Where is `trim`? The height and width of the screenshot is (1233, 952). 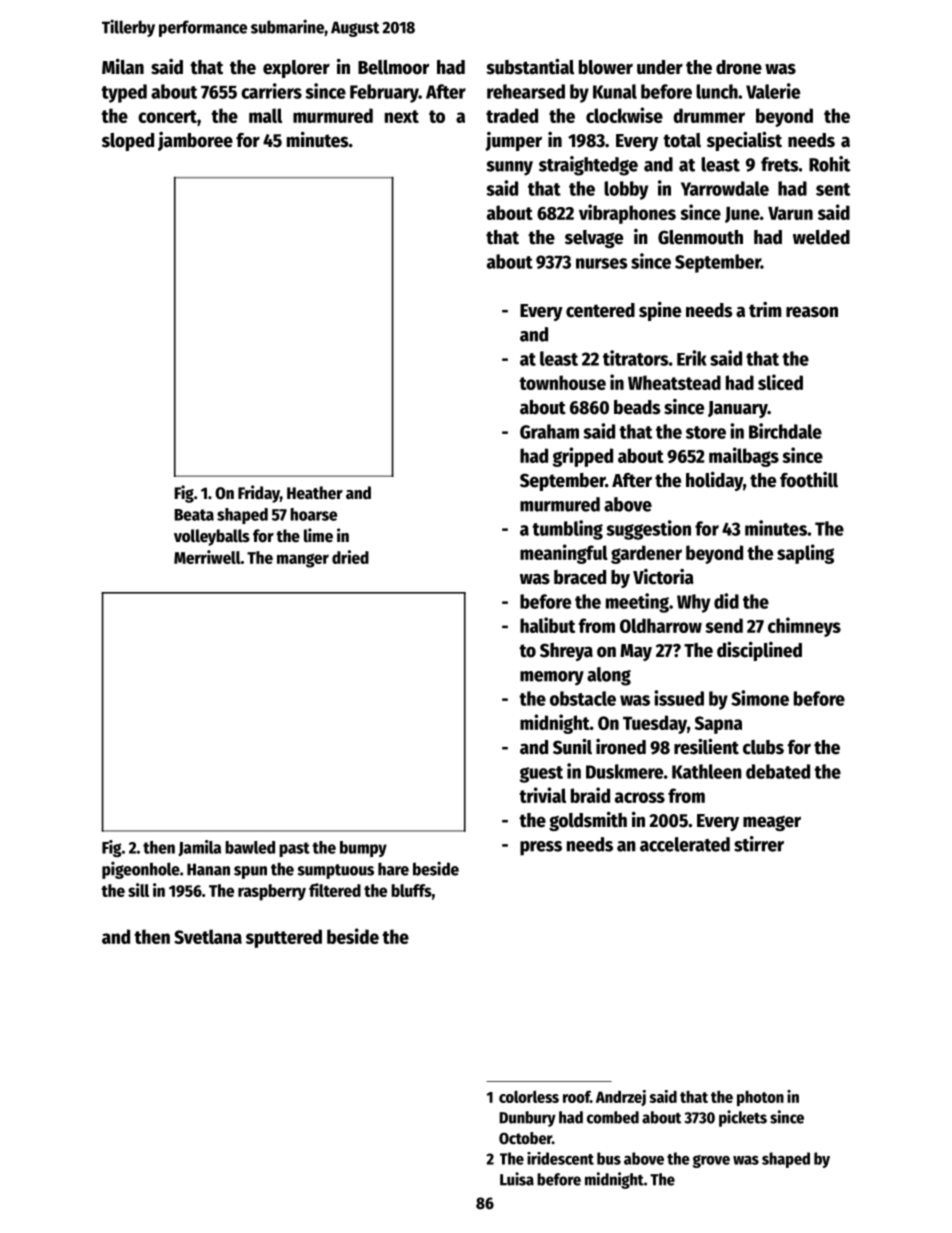 trim is located at coordinates (765, 310).
